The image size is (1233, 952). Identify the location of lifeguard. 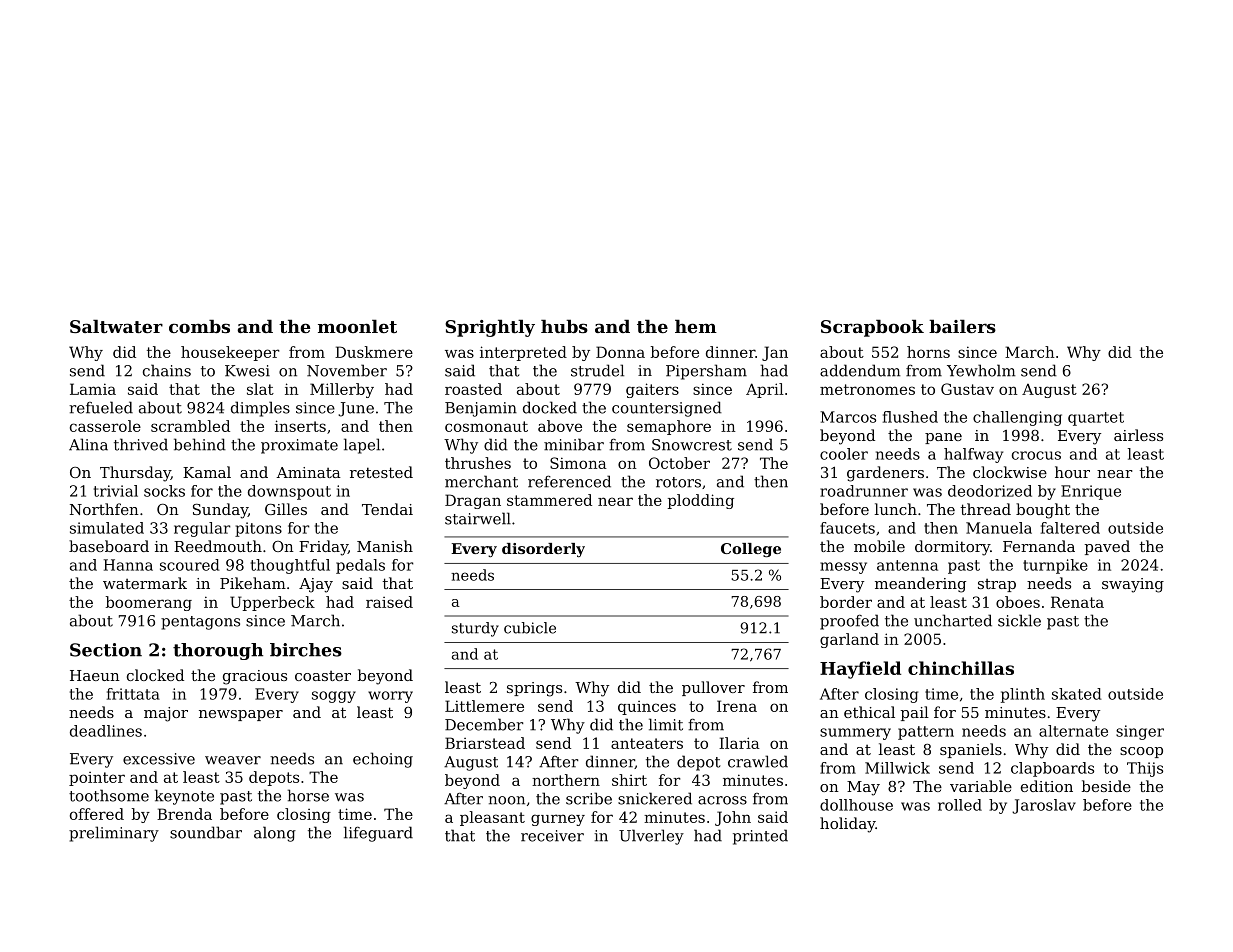
(378, 834).
